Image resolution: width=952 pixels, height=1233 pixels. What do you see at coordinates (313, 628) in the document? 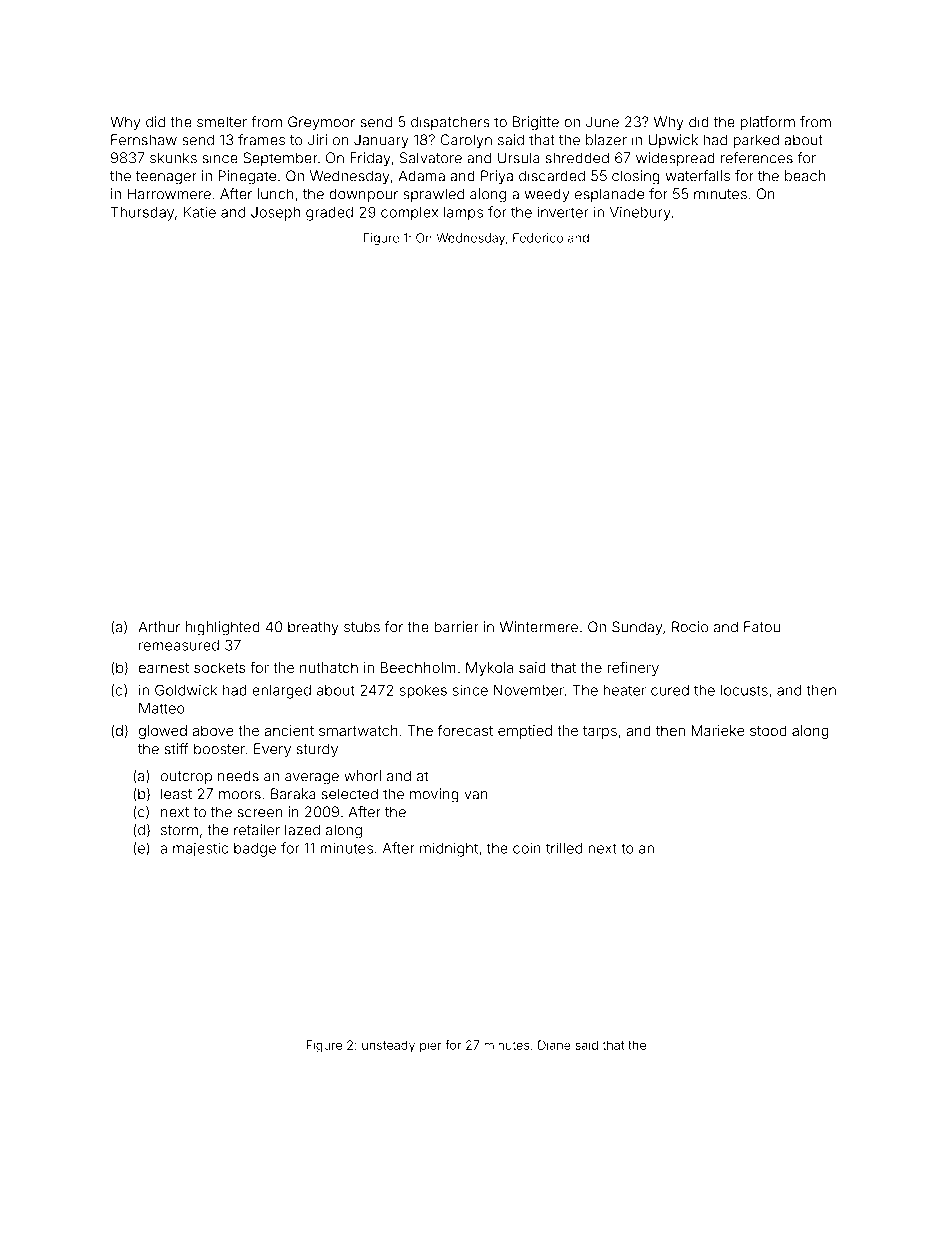
I see `breathy` at bounding box center [313, 628].
